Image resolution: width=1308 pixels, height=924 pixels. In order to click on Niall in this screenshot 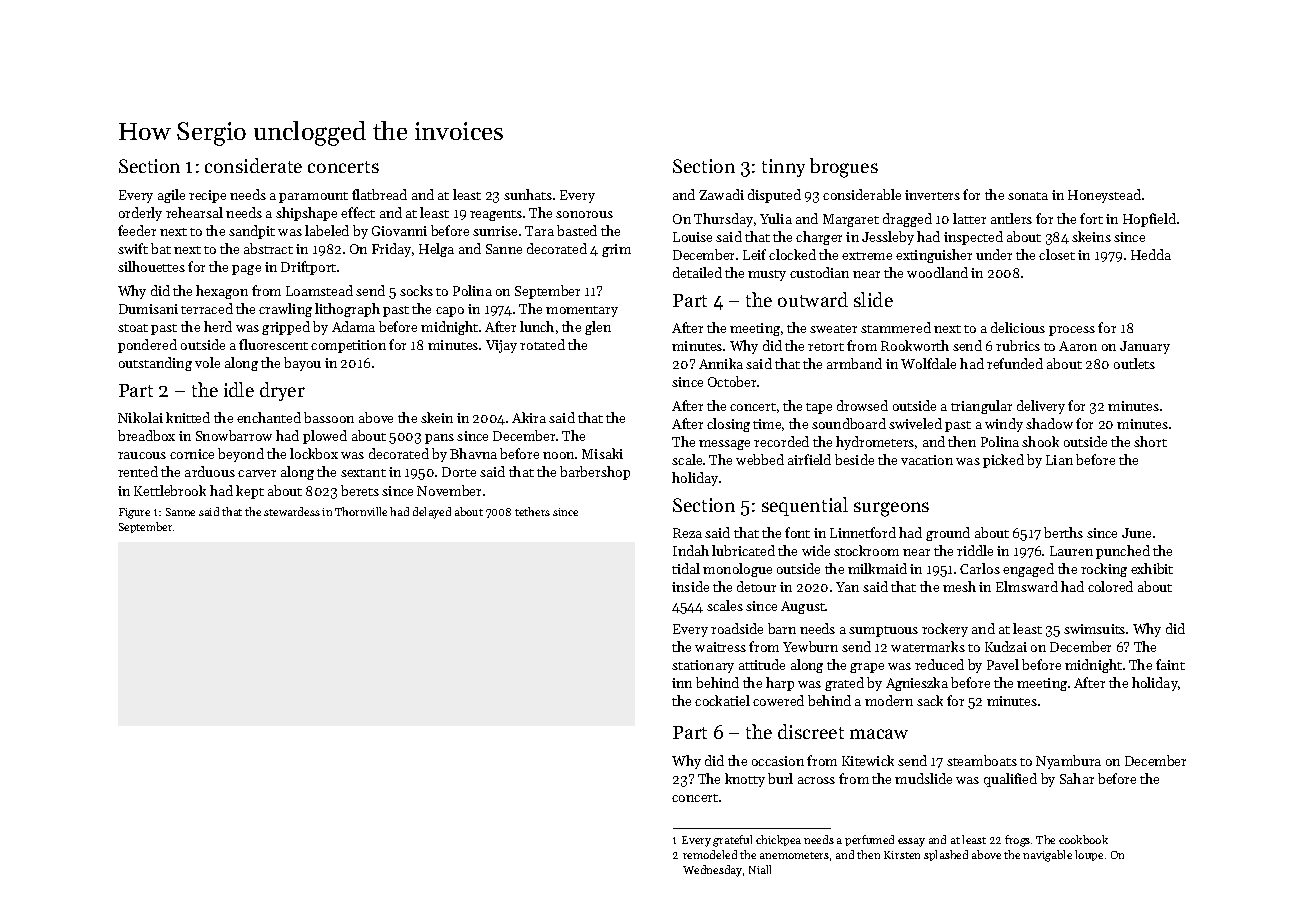, I will do `click(760, 869)`.
